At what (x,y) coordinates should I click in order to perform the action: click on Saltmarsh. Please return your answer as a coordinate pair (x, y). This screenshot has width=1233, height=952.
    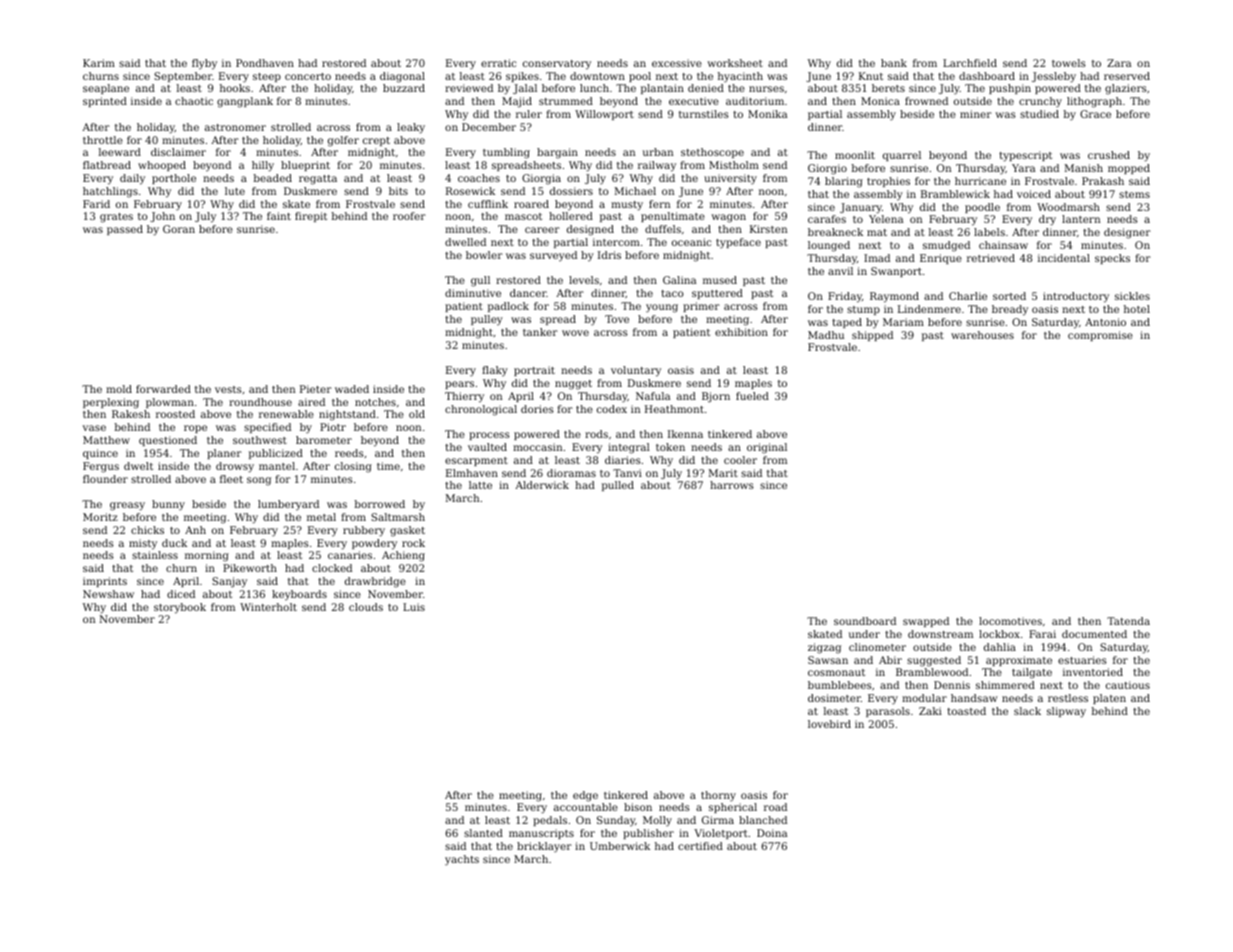
    Looking at the image, I should click on (398, 517).
